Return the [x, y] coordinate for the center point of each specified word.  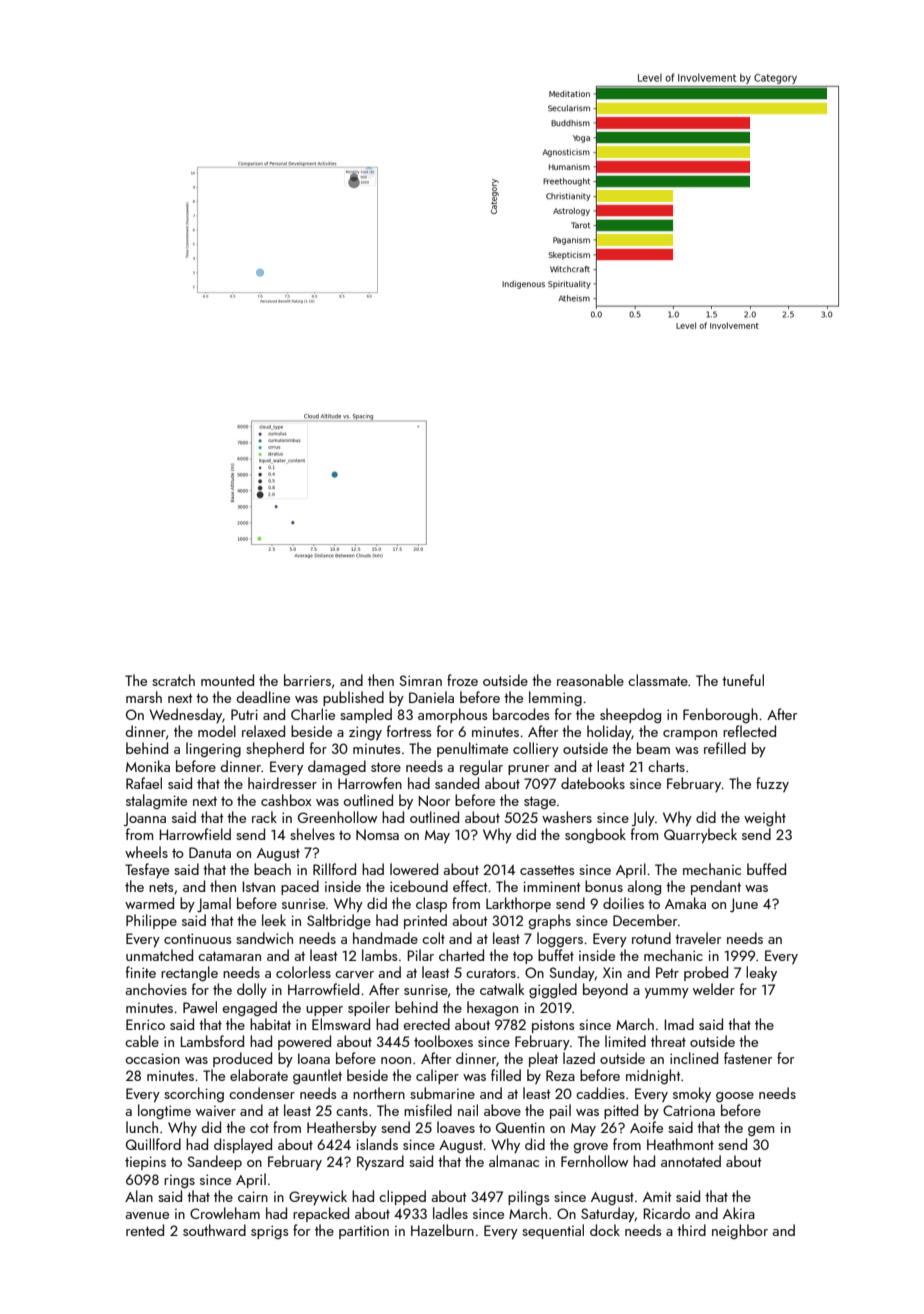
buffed [766, 869]
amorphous [452, 715]
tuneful [743, 680]
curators [491, 973]
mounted [227, 680]
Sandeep [214, 1162]
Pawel [200, 1007]
